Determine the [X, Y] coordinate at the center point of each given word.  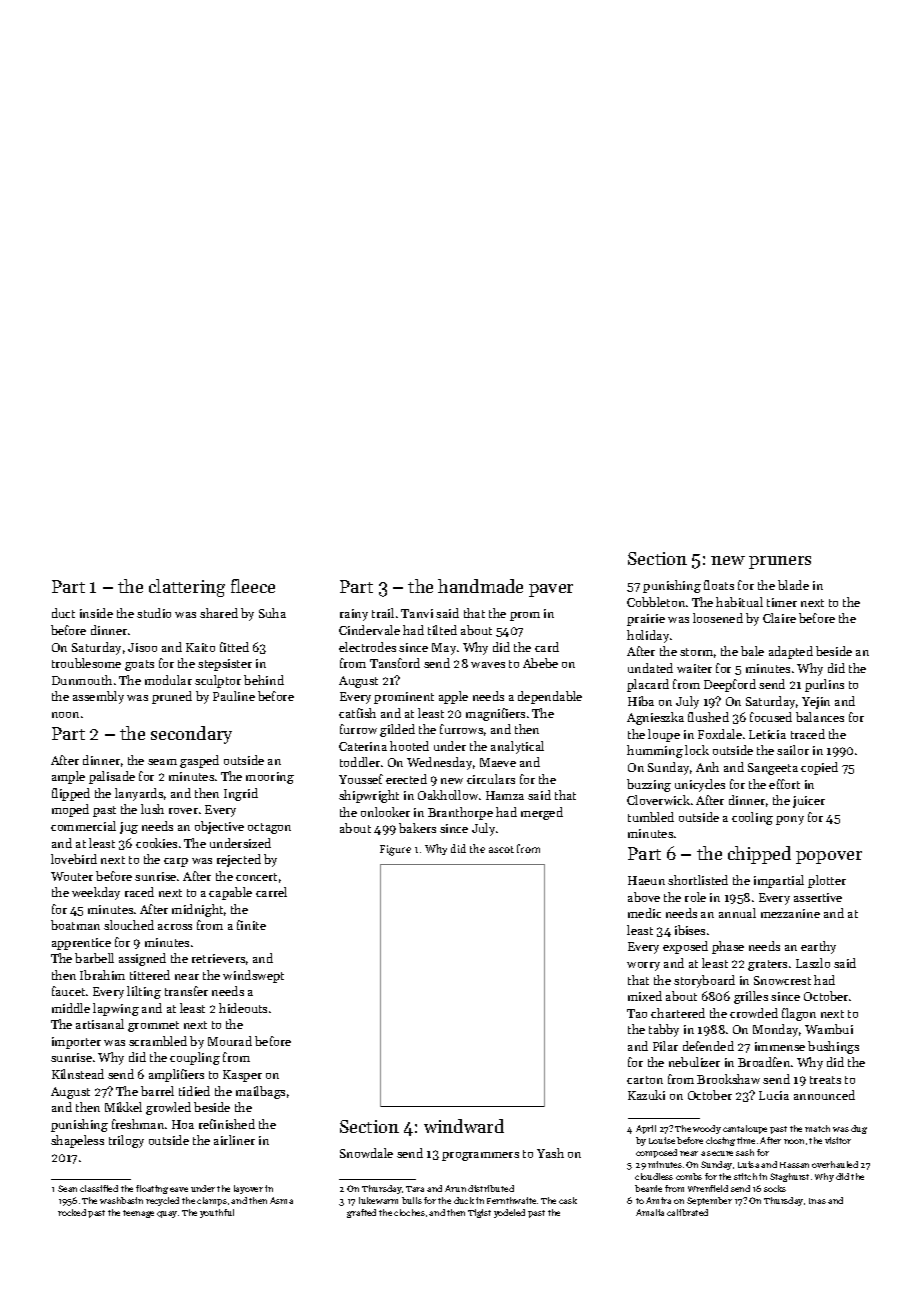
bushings [833, 1047]
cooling [752, 818]
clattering [187, 588]
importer [76, 1043]
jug [129, 828]
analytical [517, 747]
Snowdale [366, 1153]
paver [551, 590]
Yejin [816, 703]
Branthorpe [460, 813]
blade [793, 585]
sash [745, 1152]
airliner [234, 1140]
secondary [191, 735]
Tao [637, 1013]
